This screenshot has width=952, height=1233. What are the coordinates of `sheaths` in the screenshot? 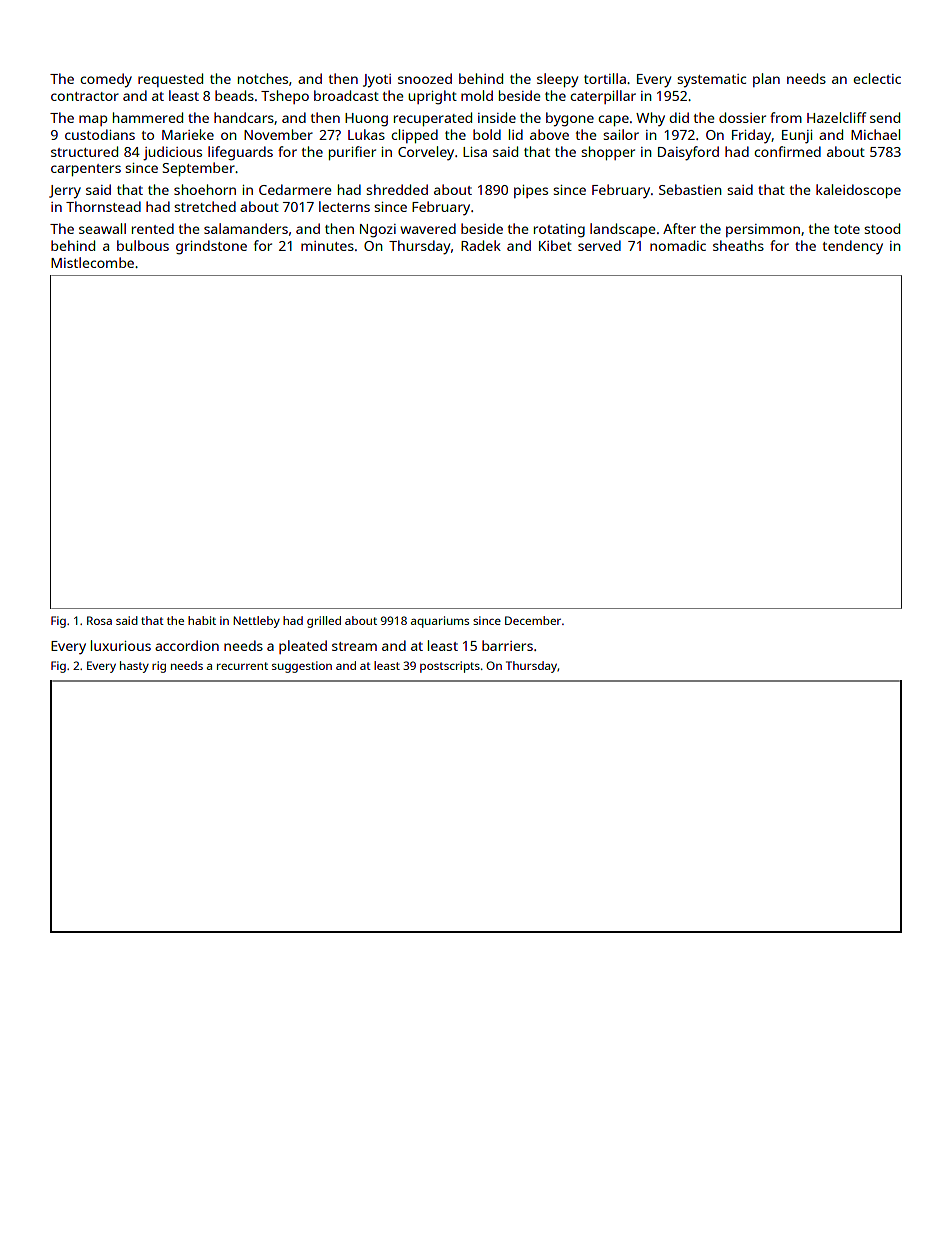 It's located at (738, 245).
